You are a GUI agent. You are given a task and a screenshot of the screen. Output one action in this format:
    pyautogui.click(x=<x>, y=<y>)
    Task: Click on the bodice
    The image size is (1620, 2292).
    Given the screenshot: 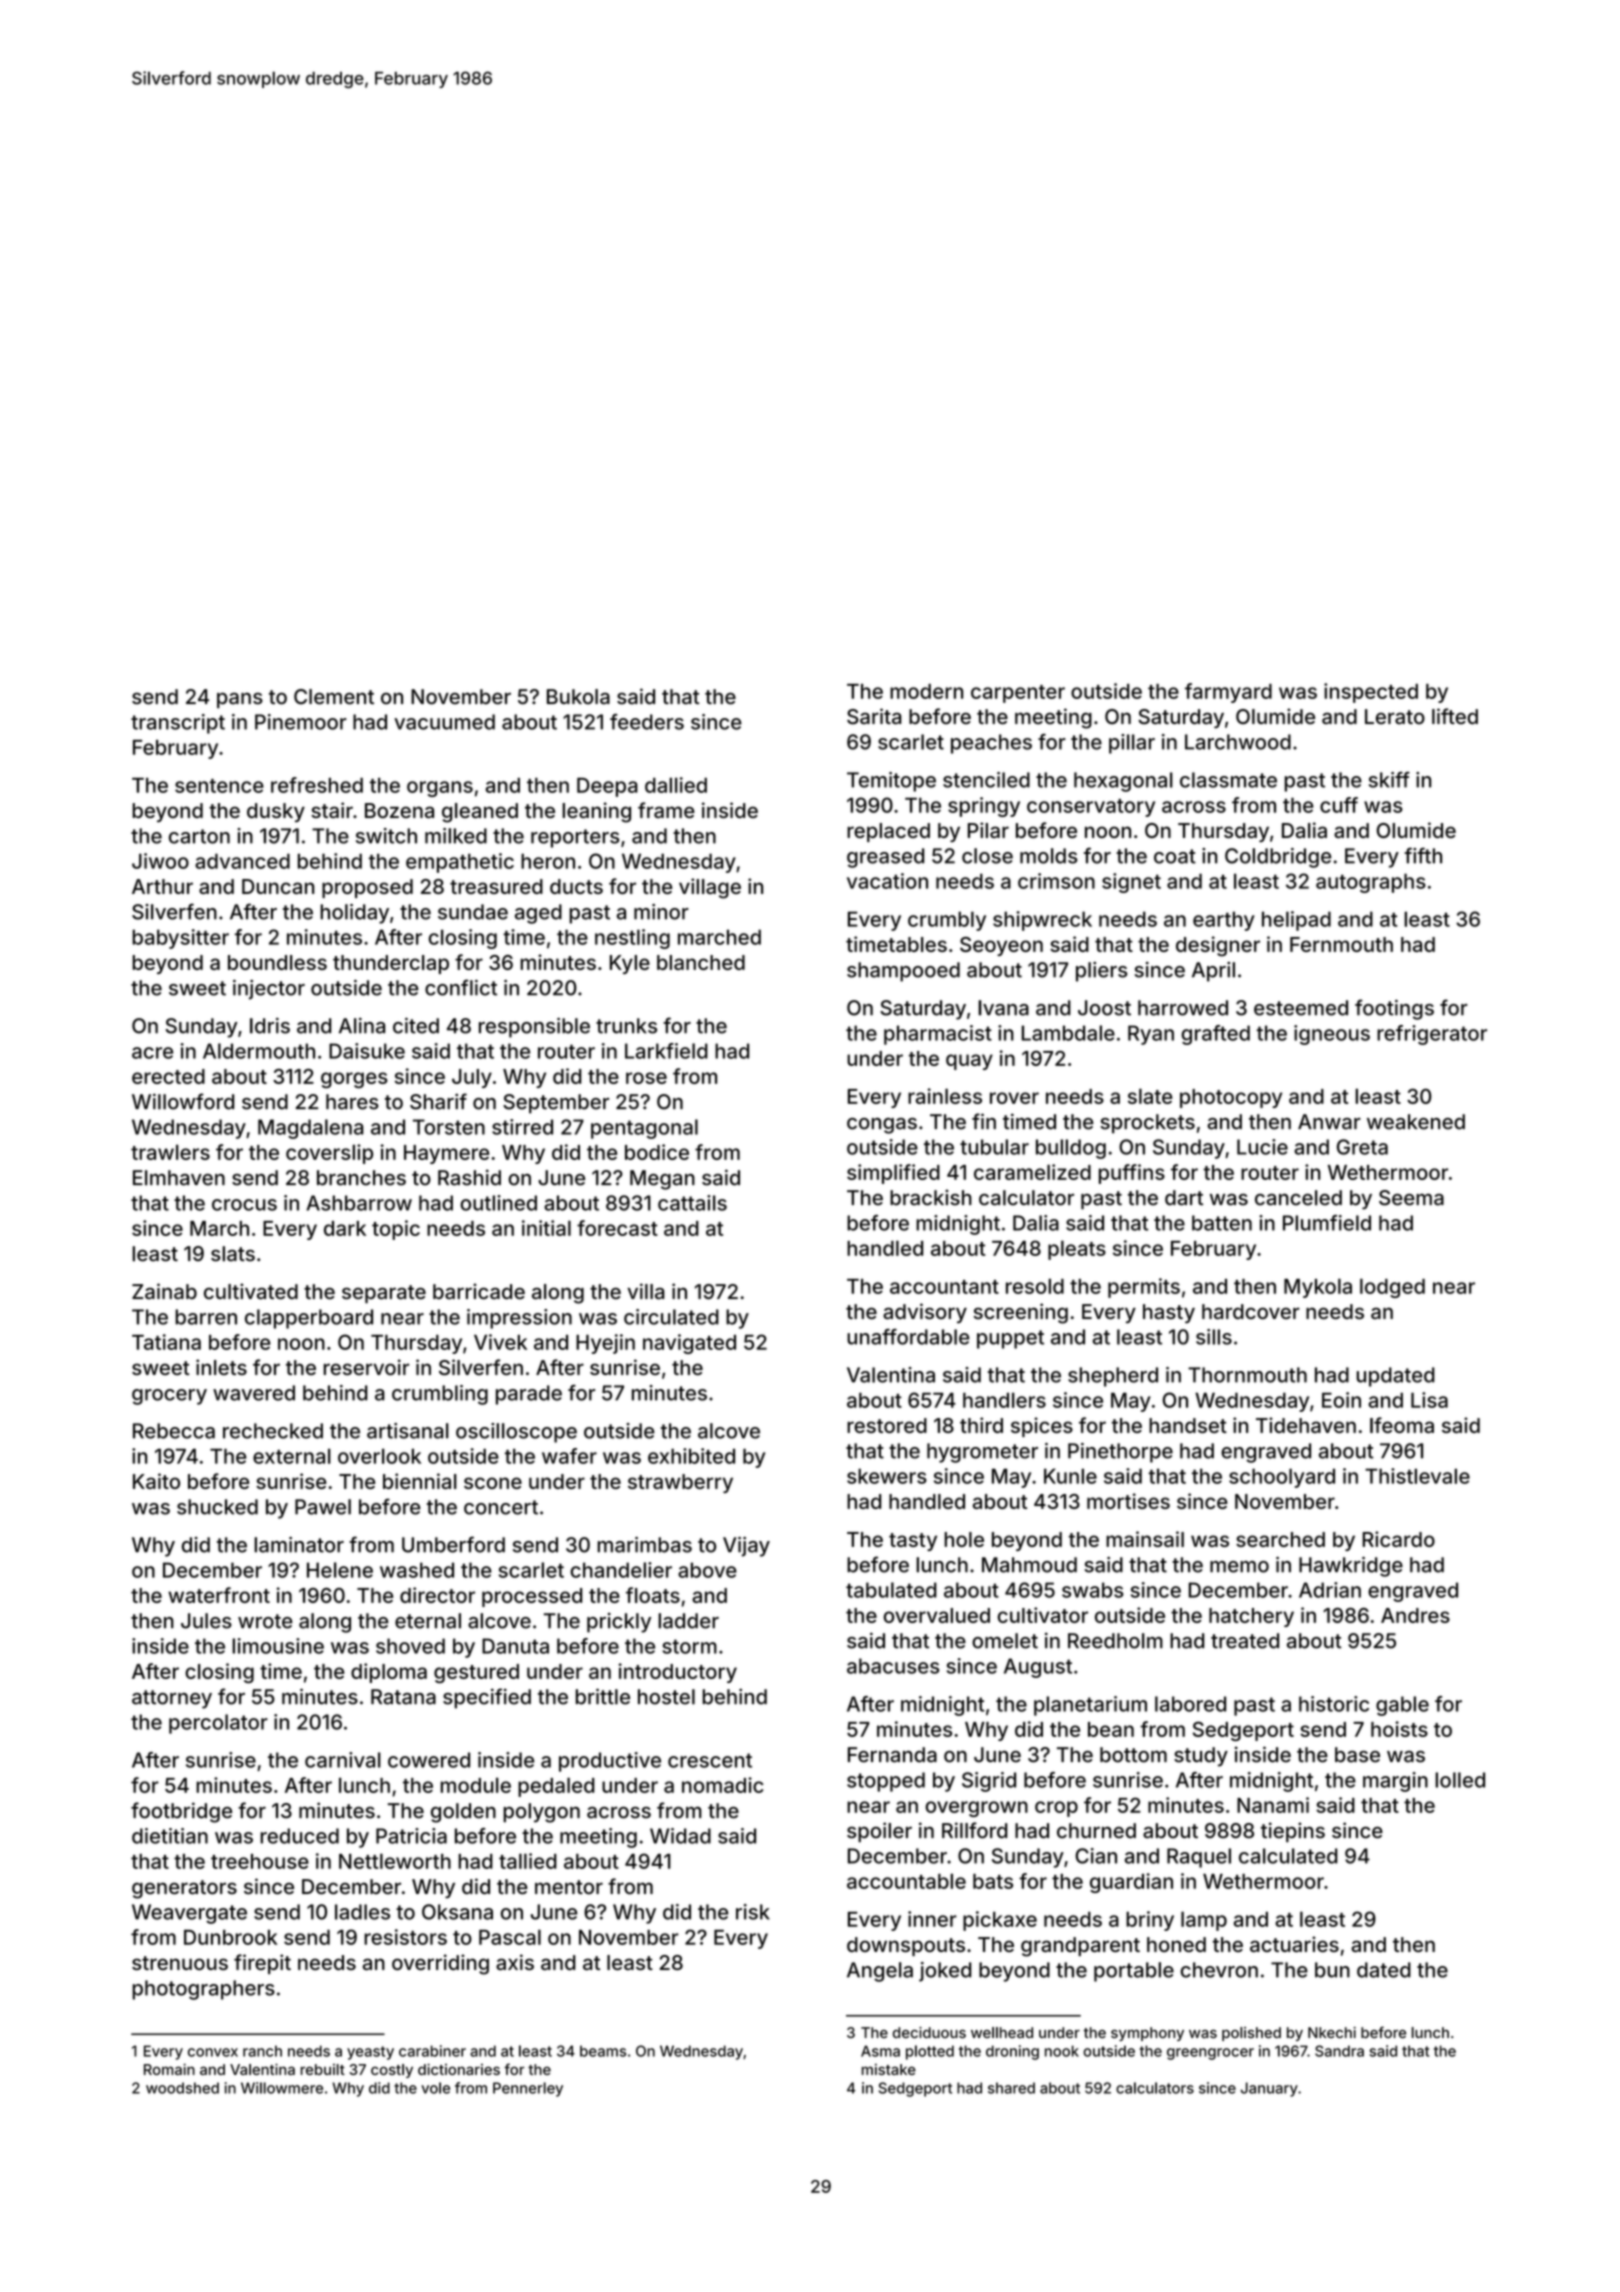 What is the action you would take?
    pyautogui.click(x=657, y=1152)
